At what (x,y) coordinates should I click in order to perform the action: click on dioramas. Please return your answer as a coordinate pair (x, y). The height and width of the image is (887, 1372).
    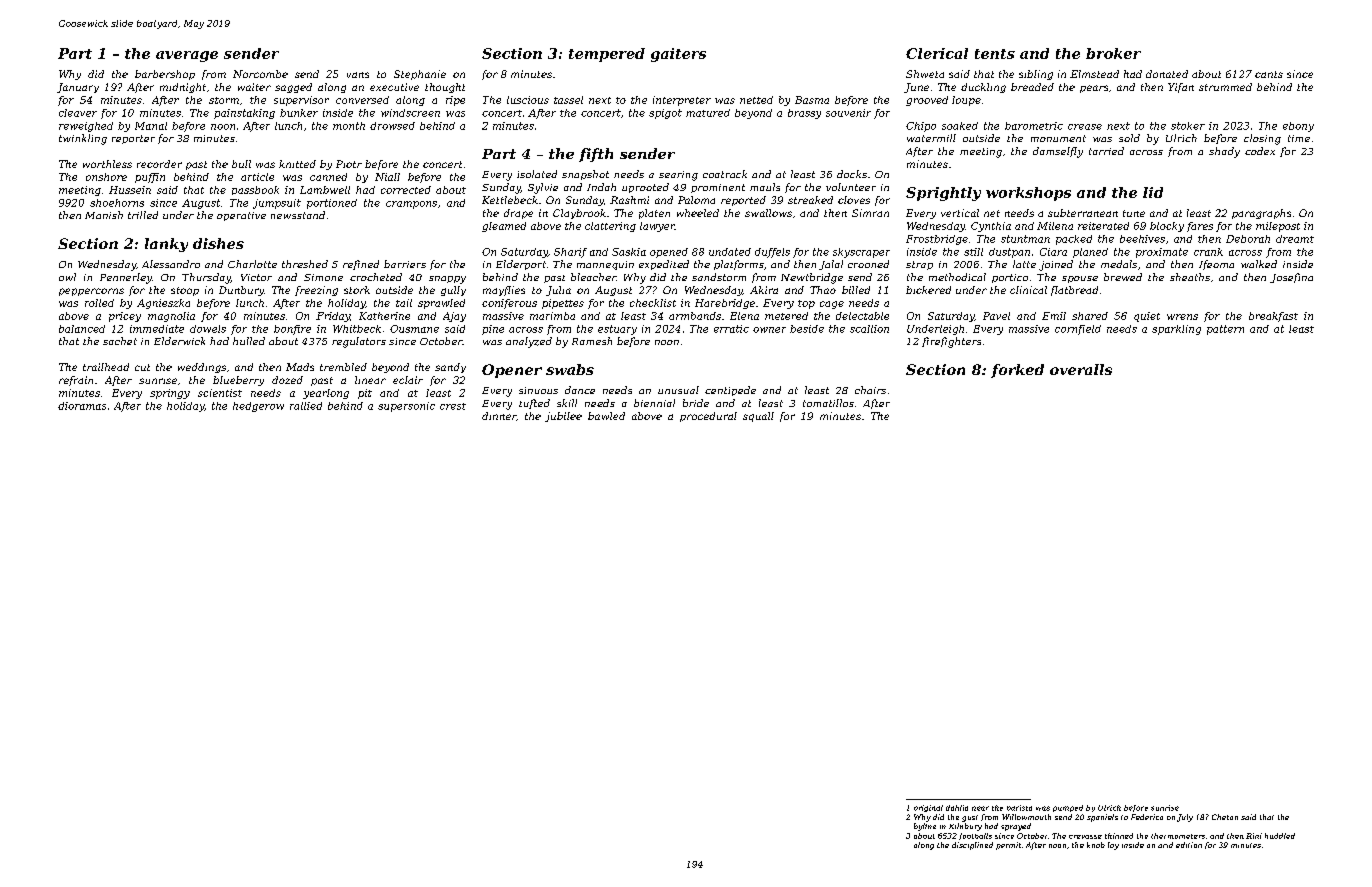
    Looking at the image, I should click on (82, 406).
